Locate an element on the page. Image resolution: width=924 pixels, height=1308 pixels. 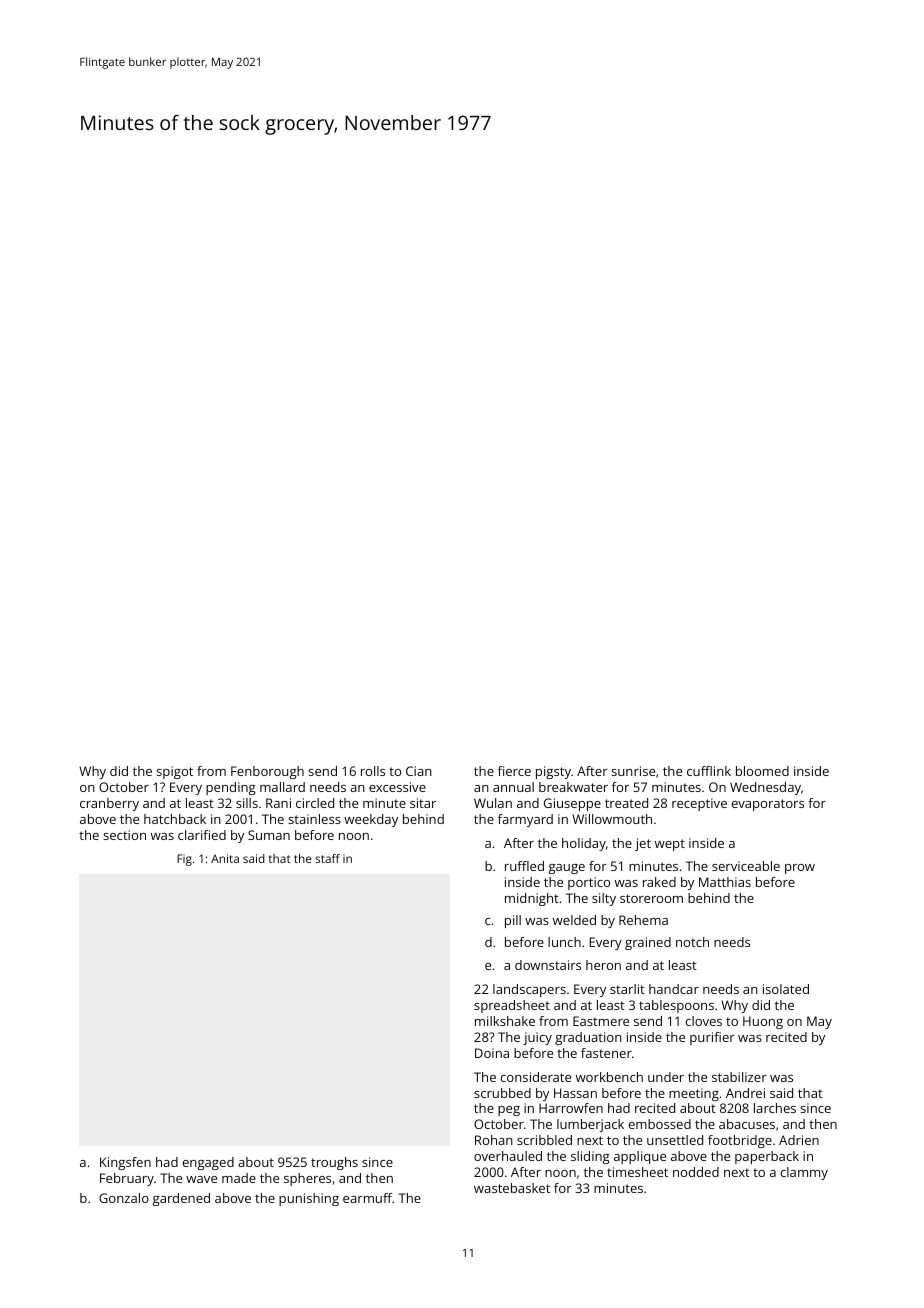
Fig is located at coordinates (184, 860).
